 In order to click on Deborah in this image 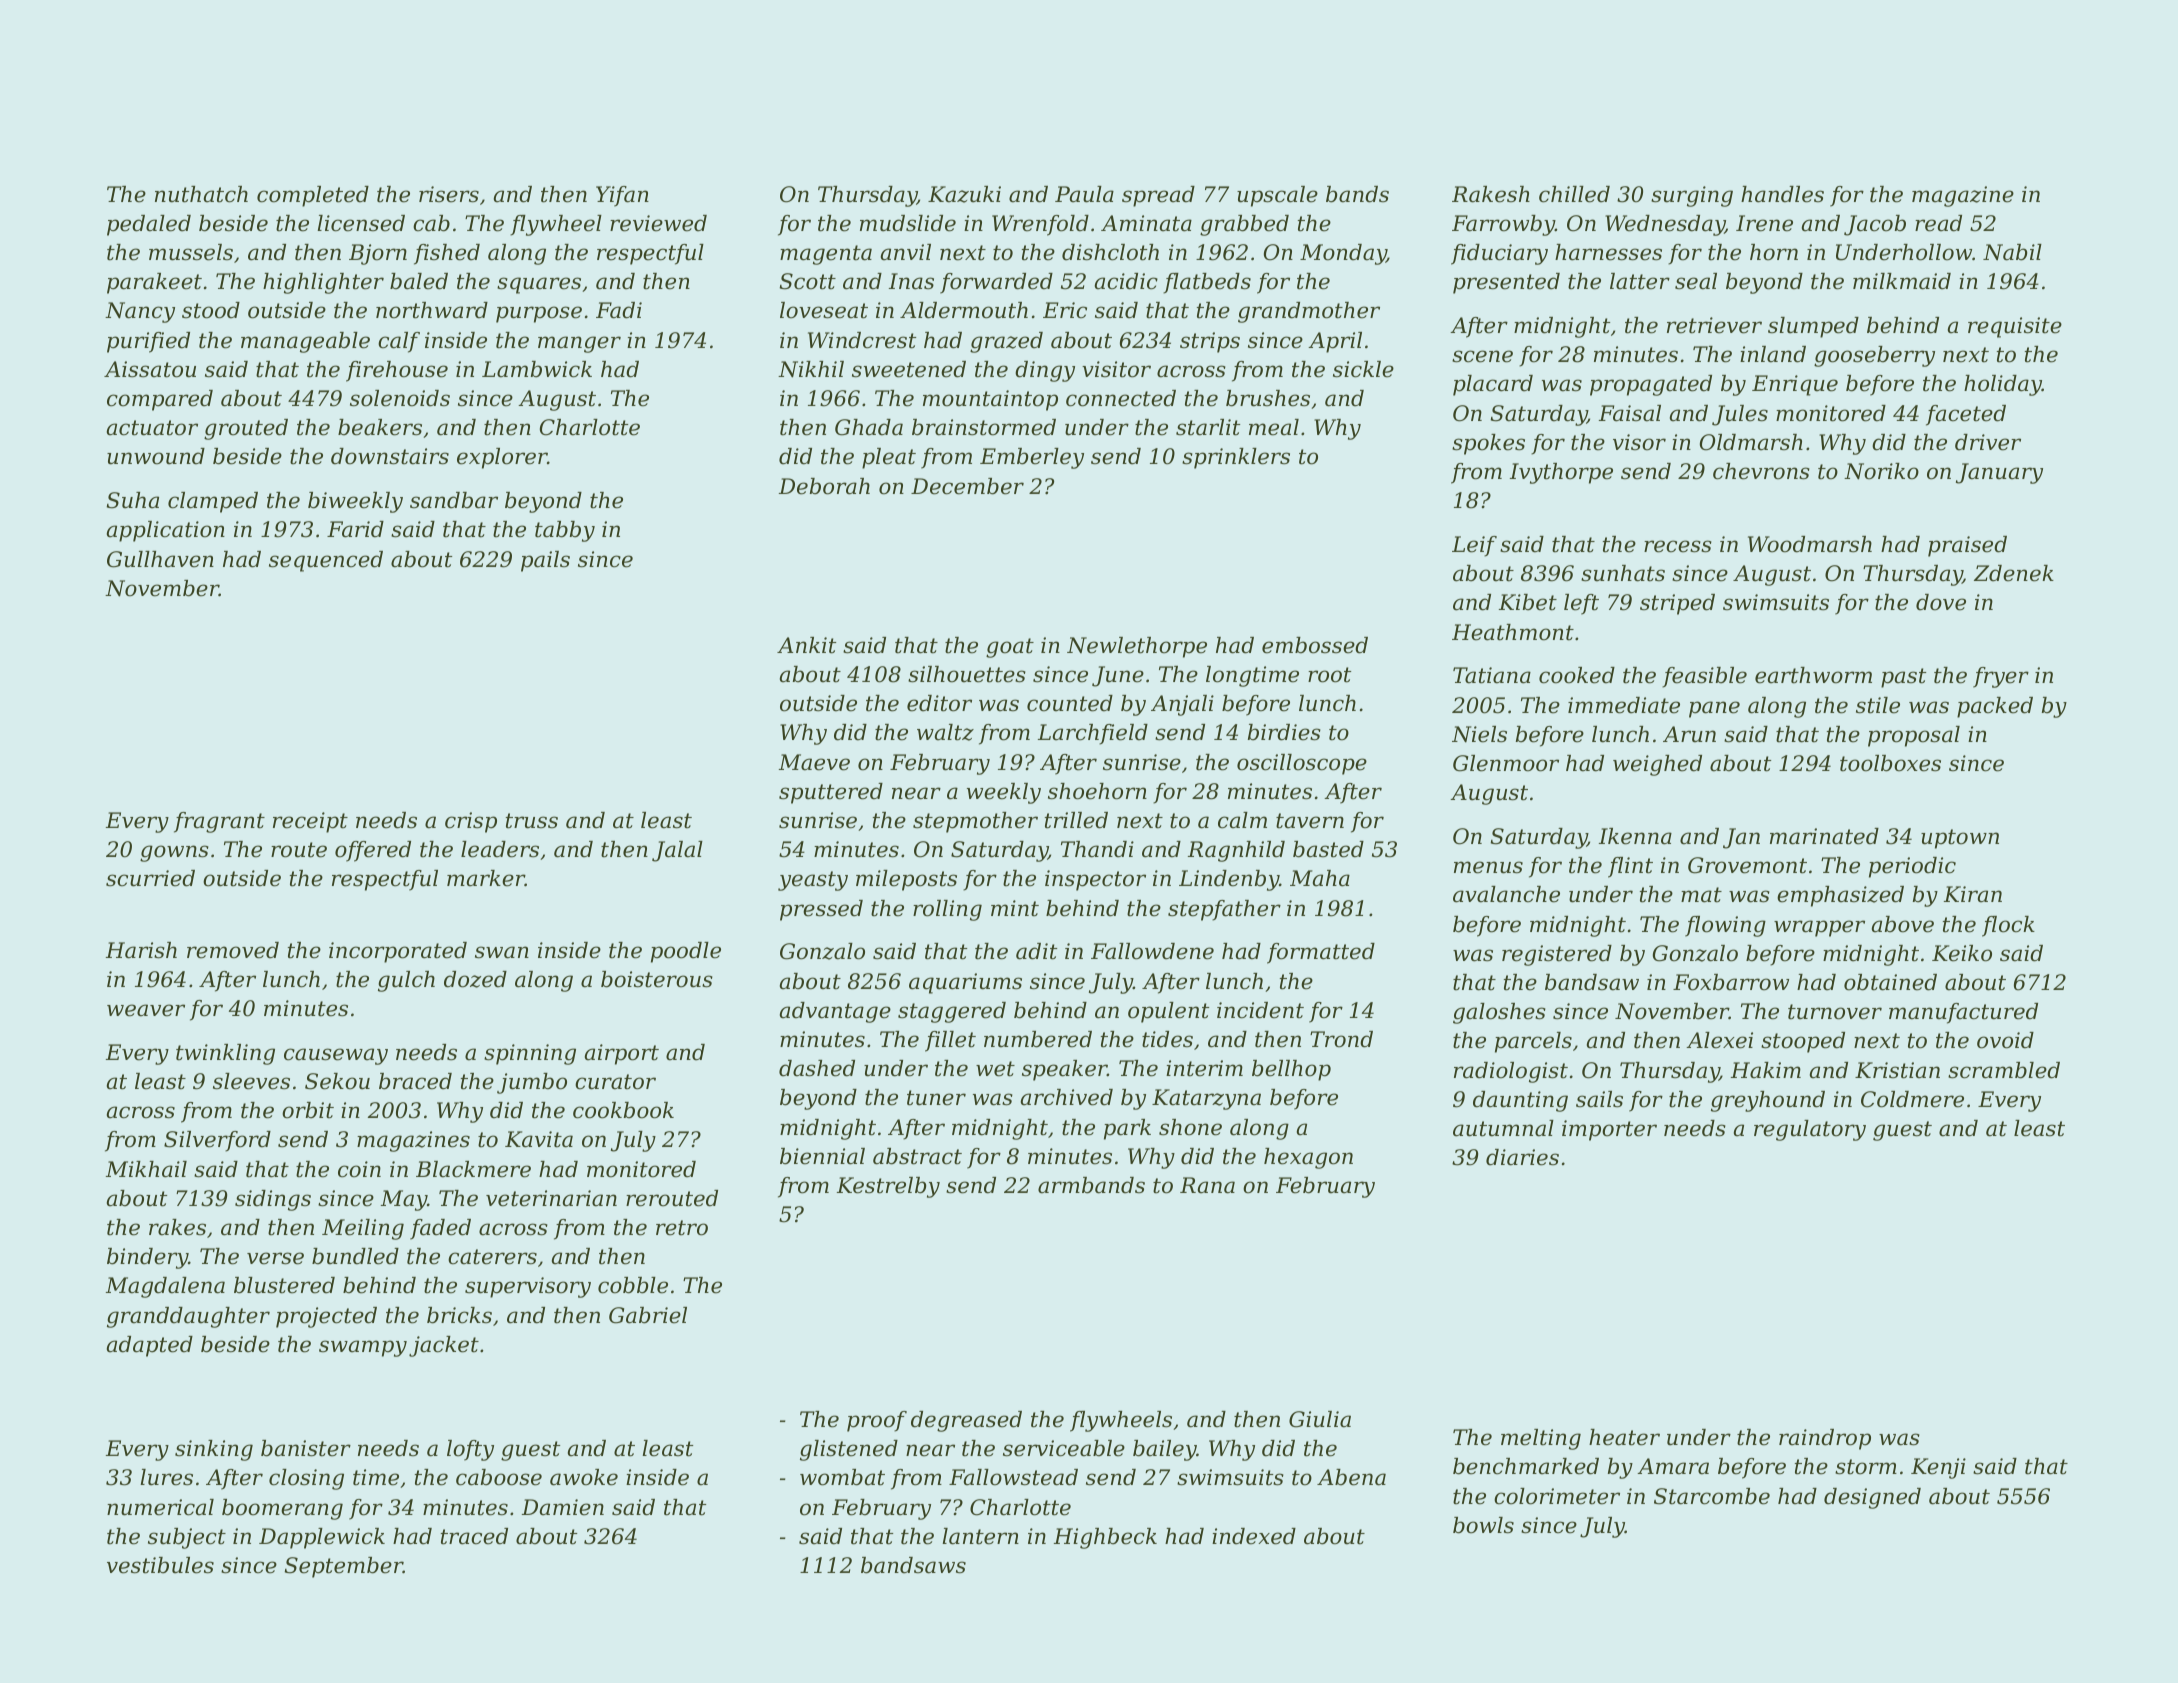, I will do `click(824, 486)`.
